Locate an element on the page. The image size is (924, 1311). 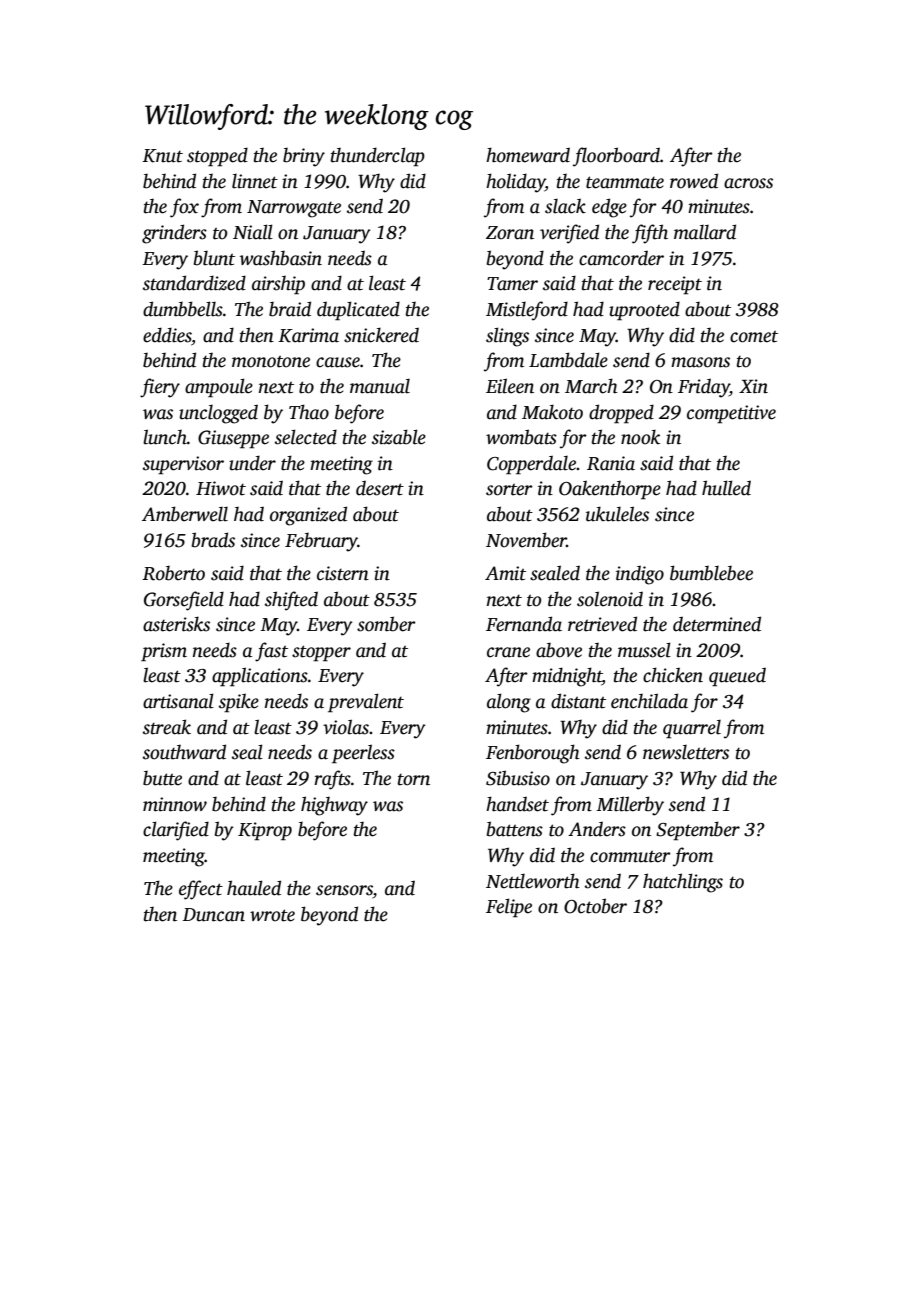
Giuseppe is located at coordinates (233, 439).
